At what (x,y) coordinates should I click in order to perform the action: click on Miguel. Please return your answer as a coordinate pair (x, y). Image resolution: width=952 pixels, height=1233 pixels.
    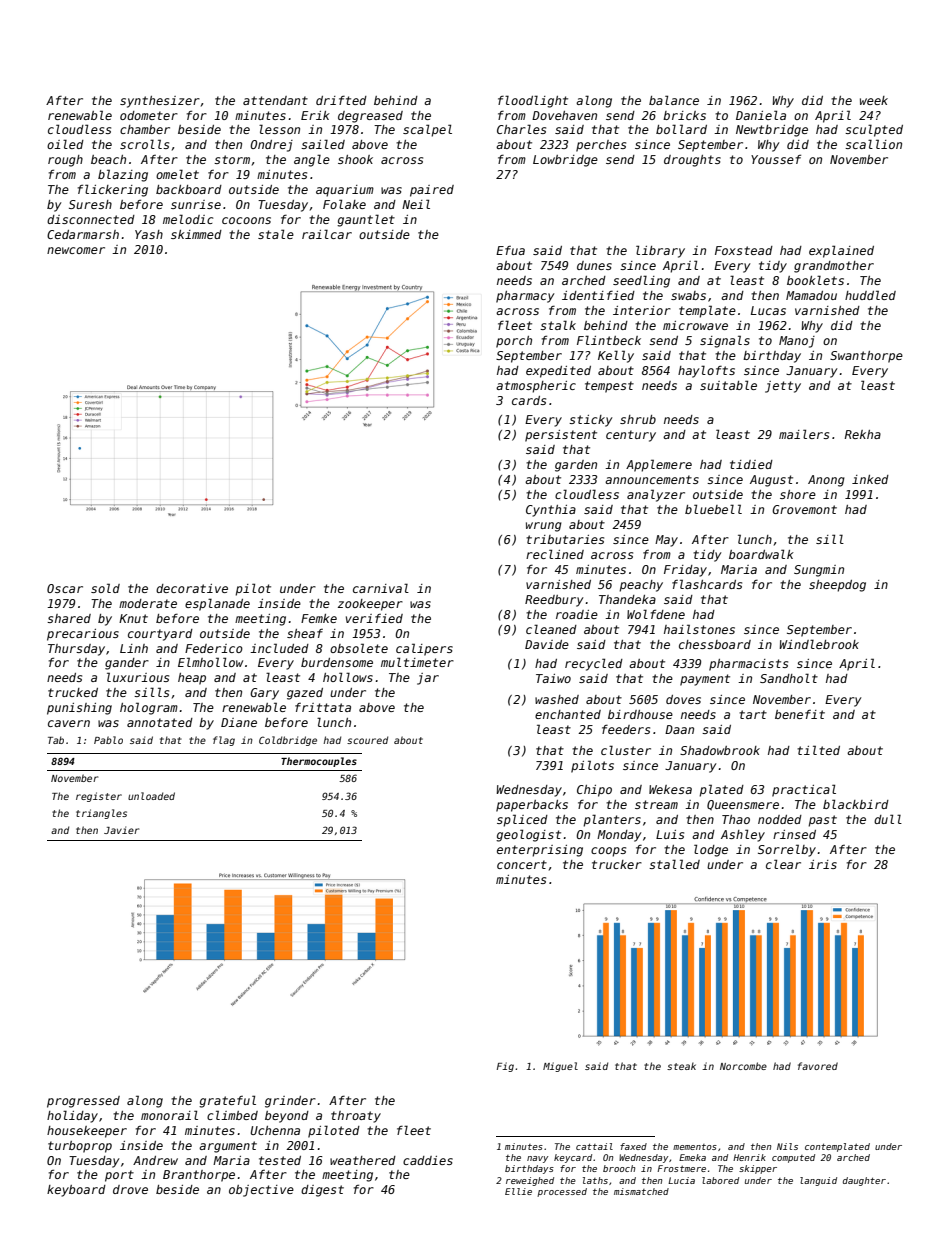
    Looking at the image, I should click on (560, 1067).
